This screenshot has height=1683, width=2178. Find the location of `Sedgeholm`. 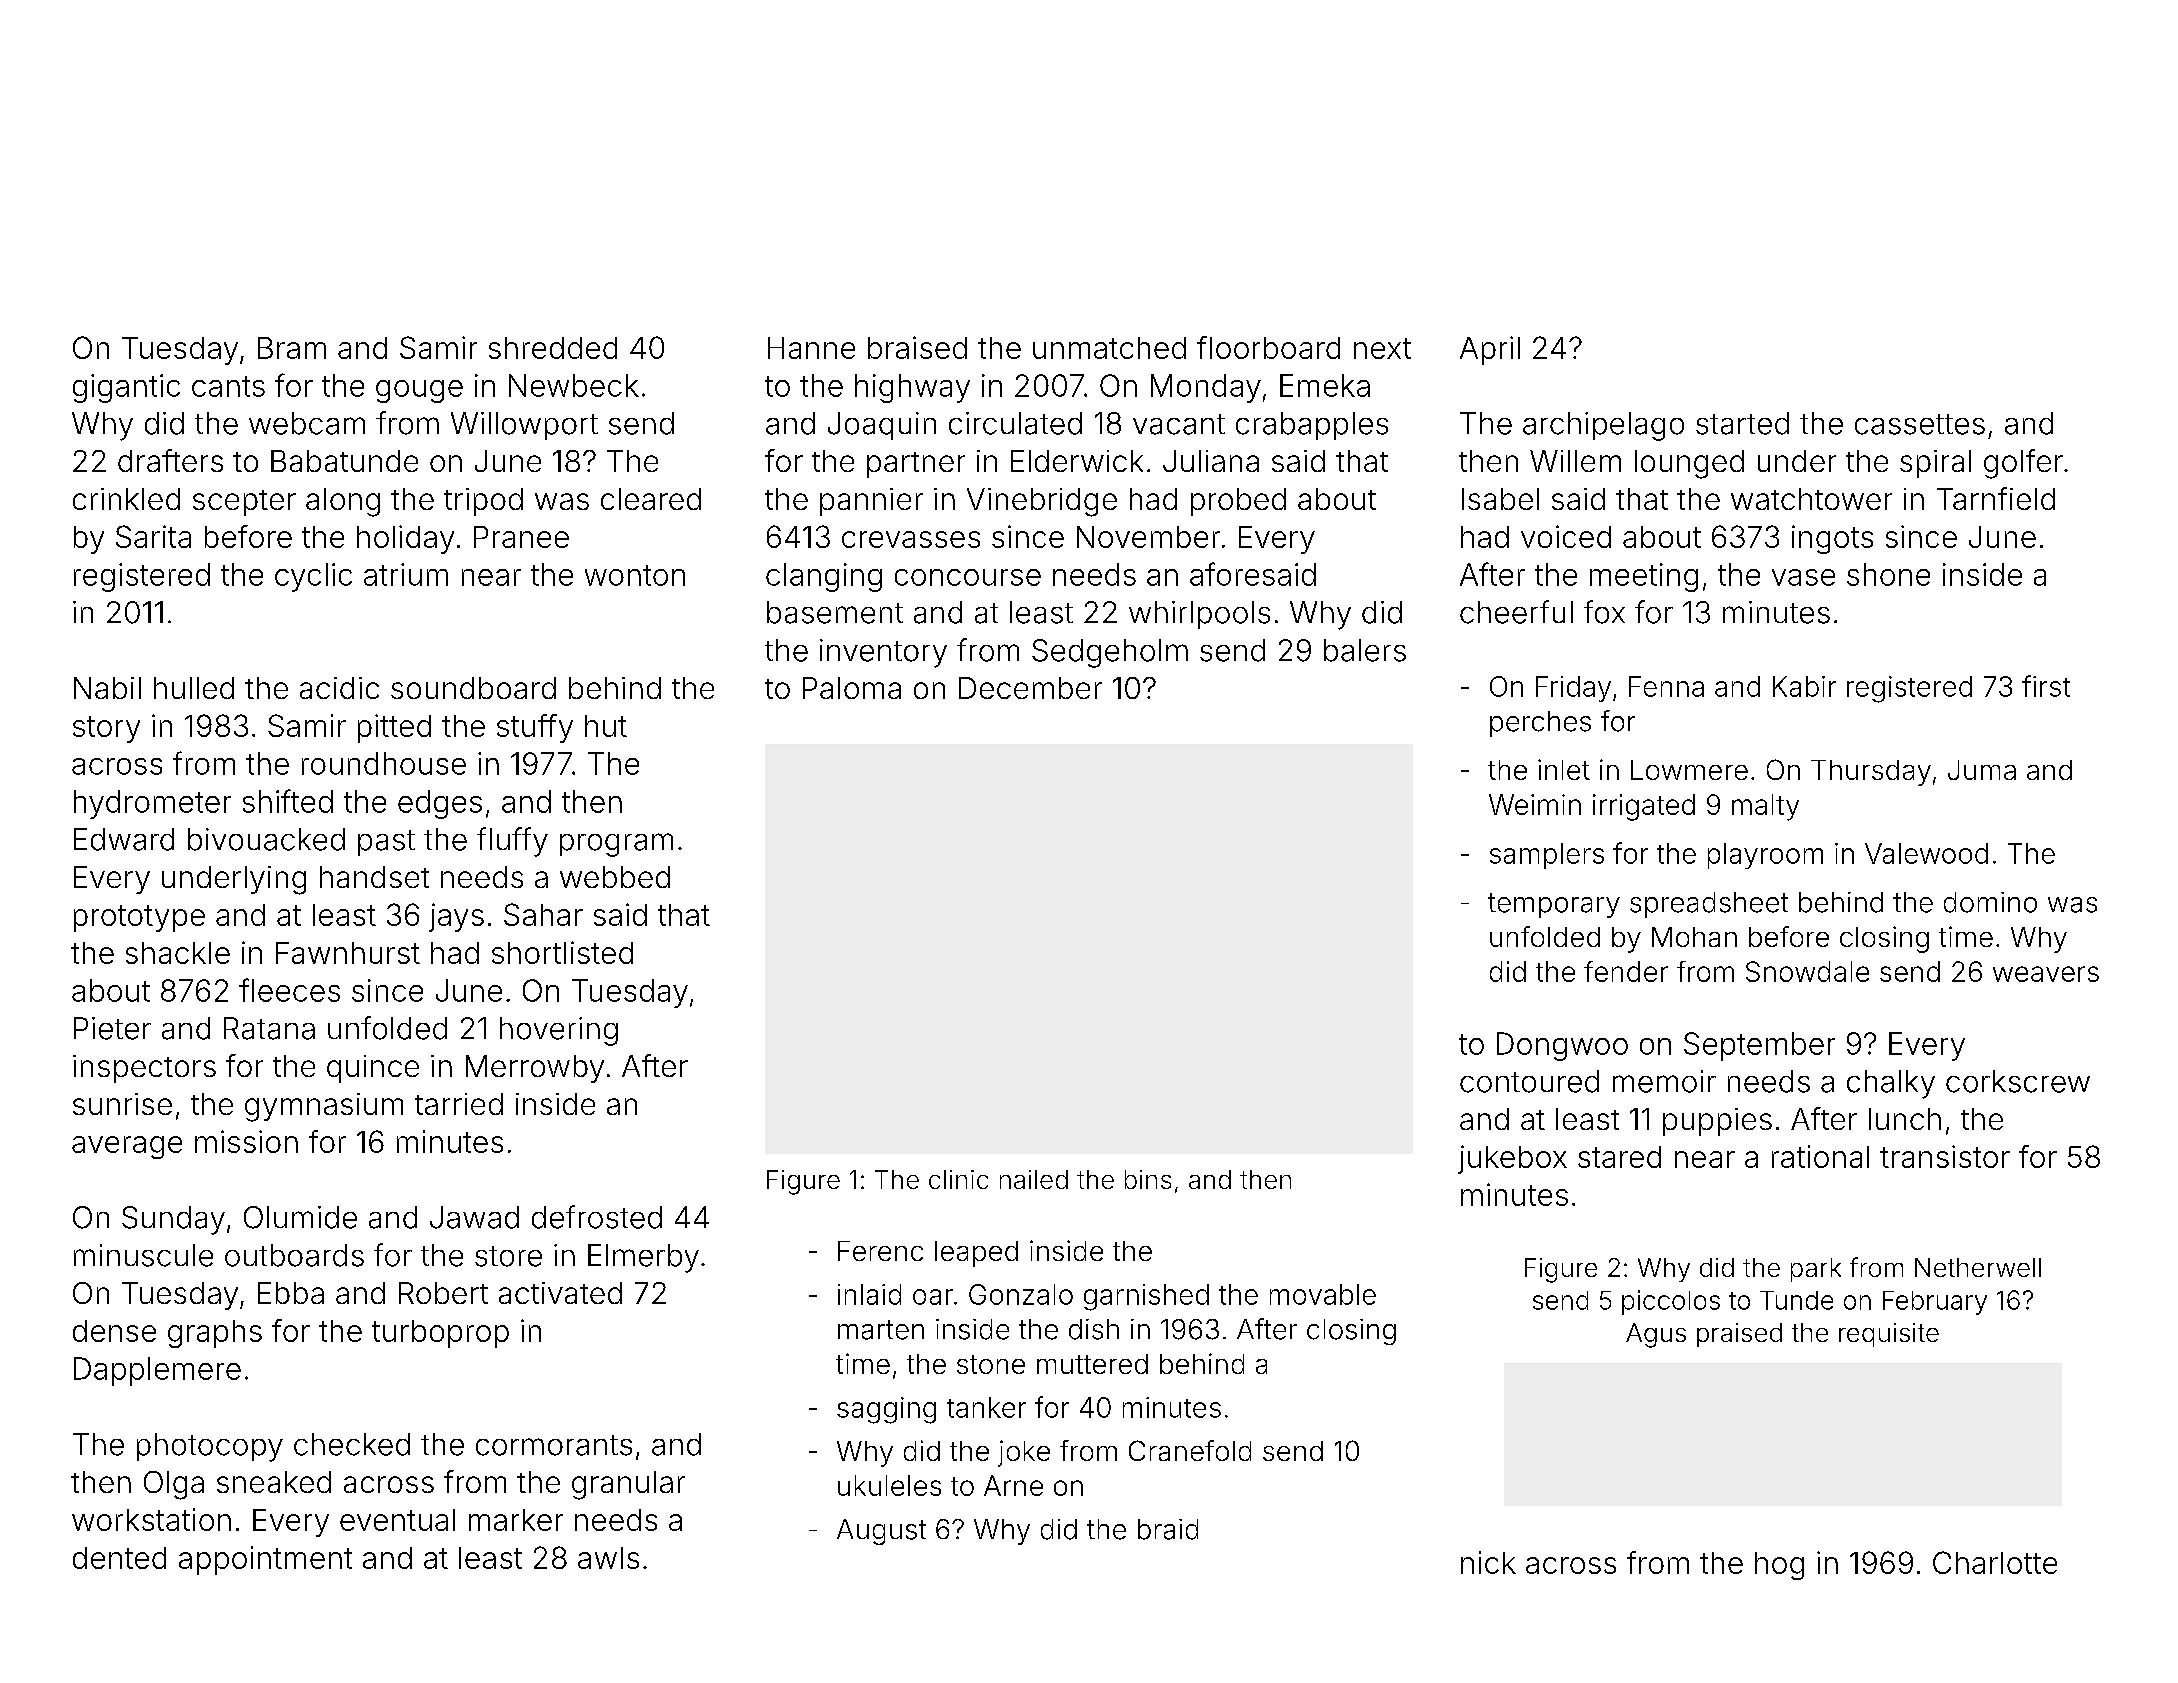

Sedgeholm is located at coordinates (1110, 653).
